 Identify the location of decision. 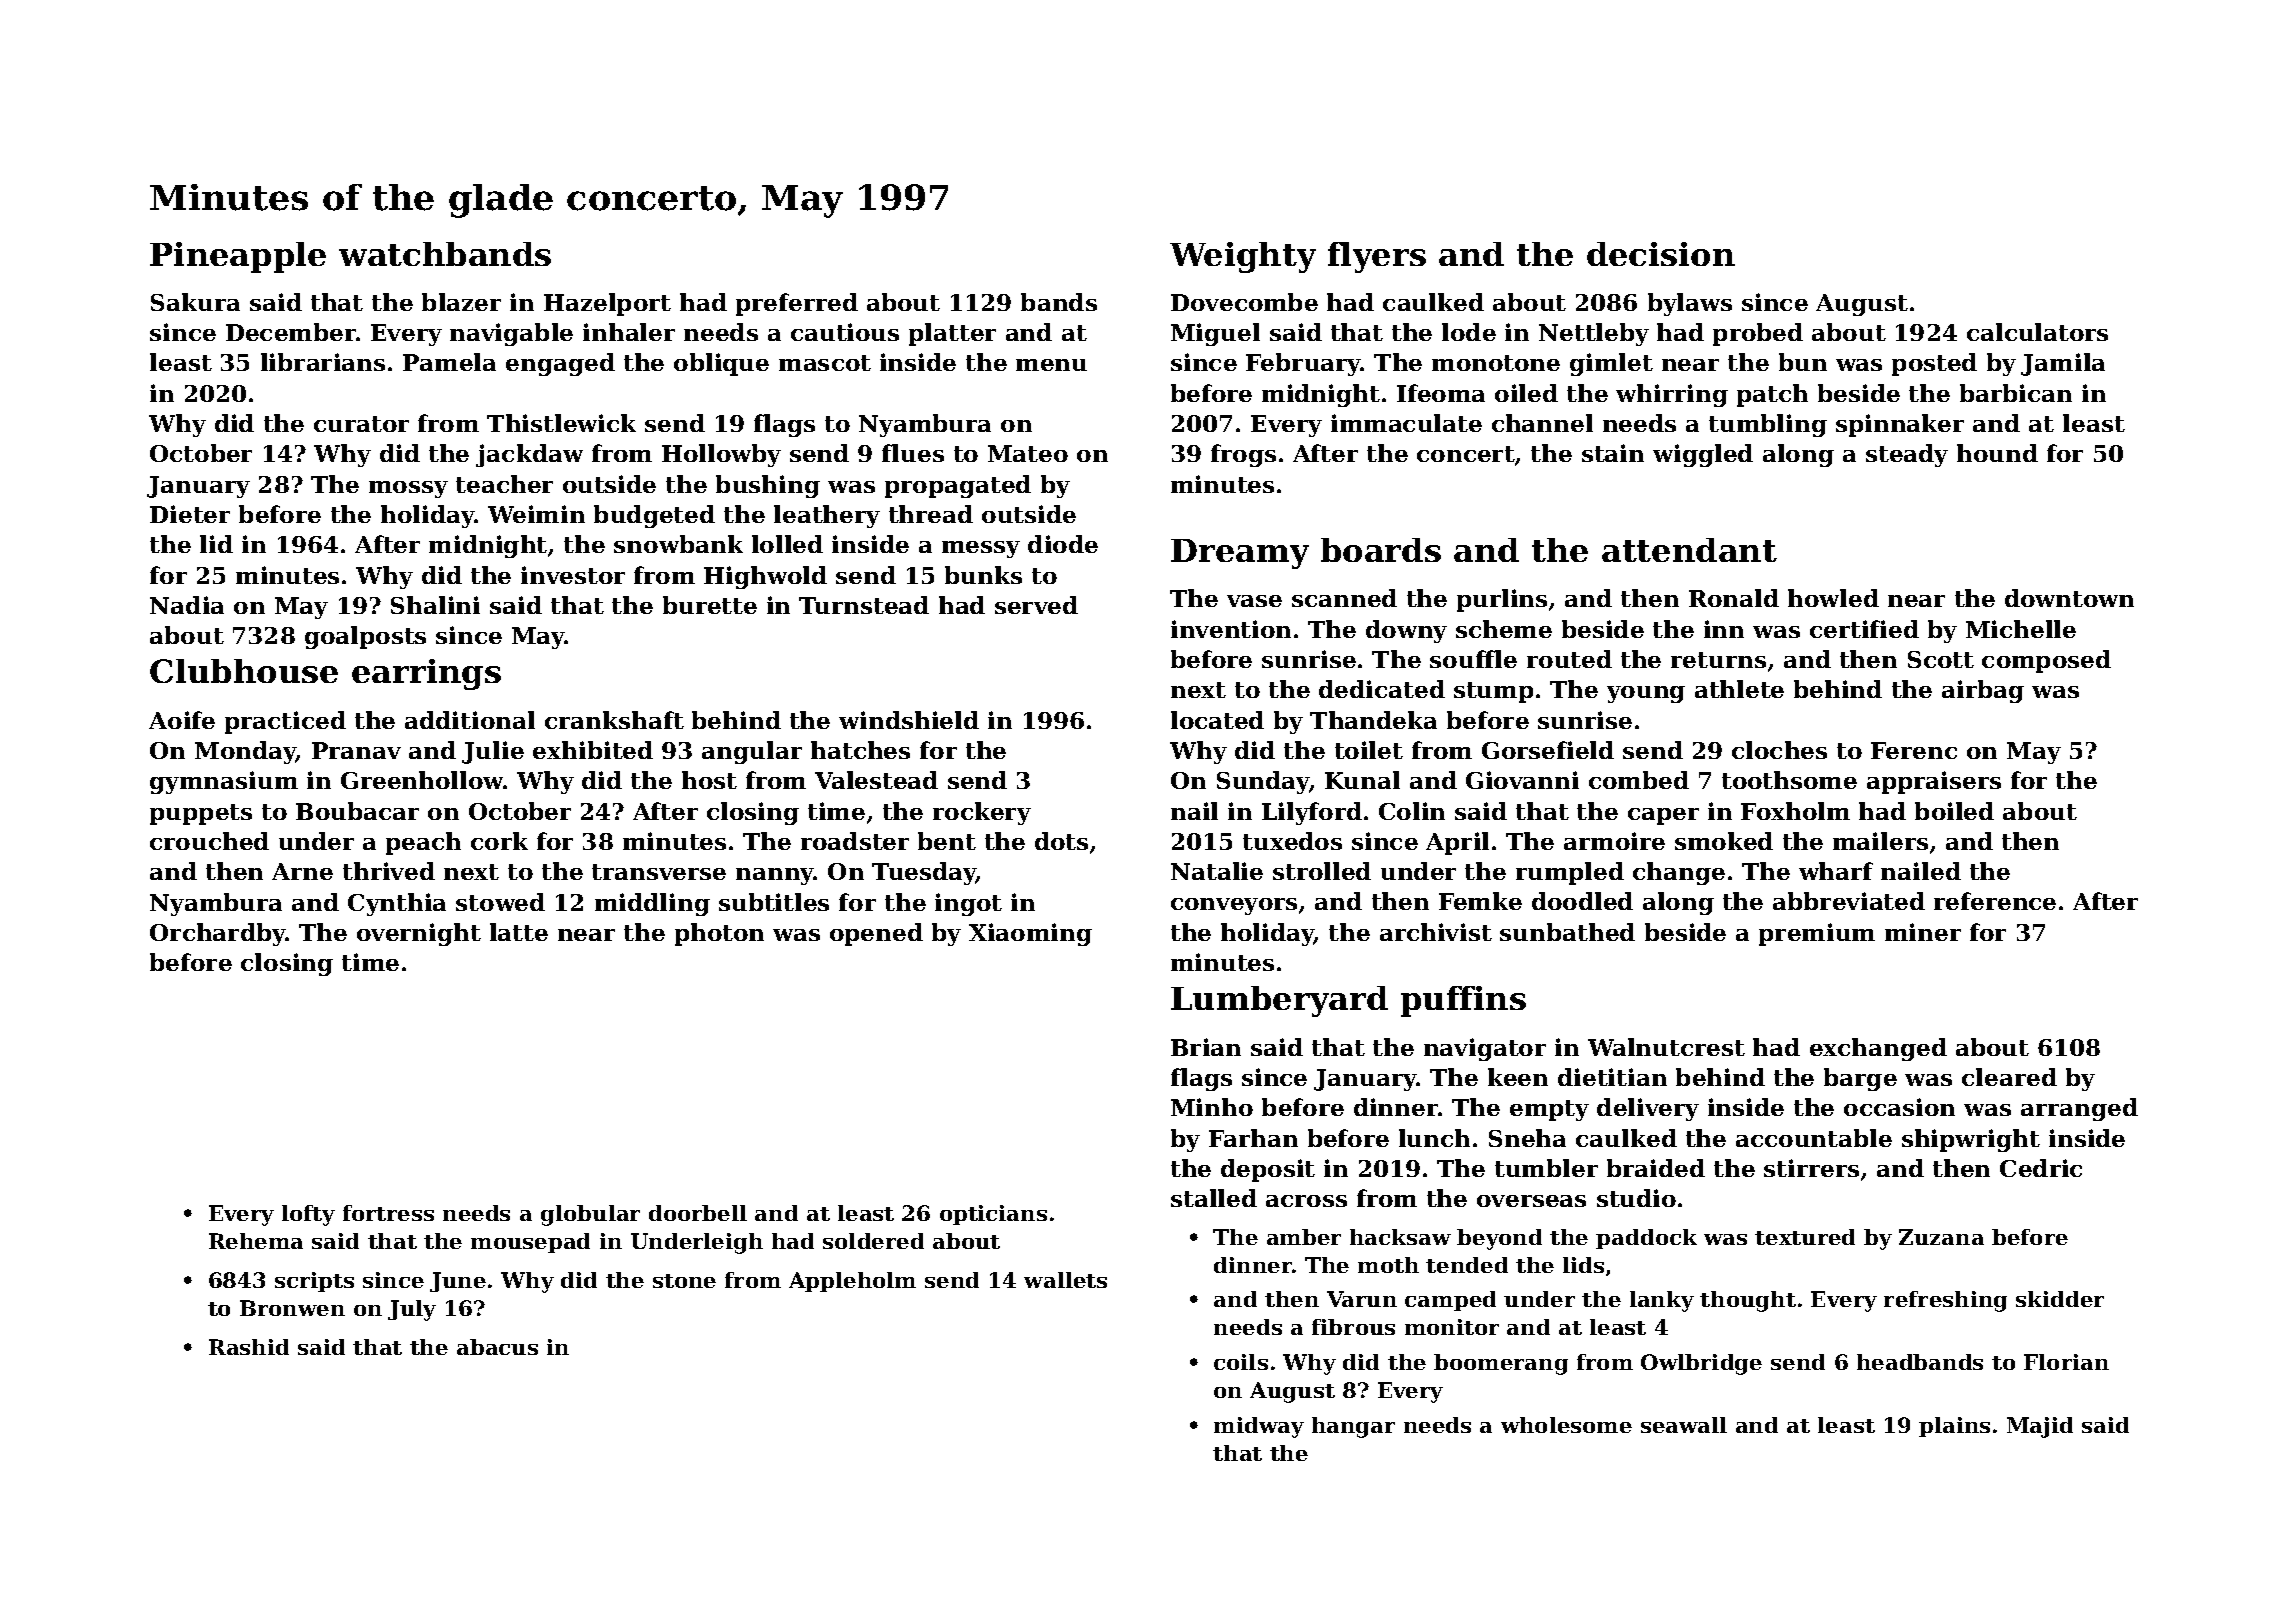
(1661, 254).
